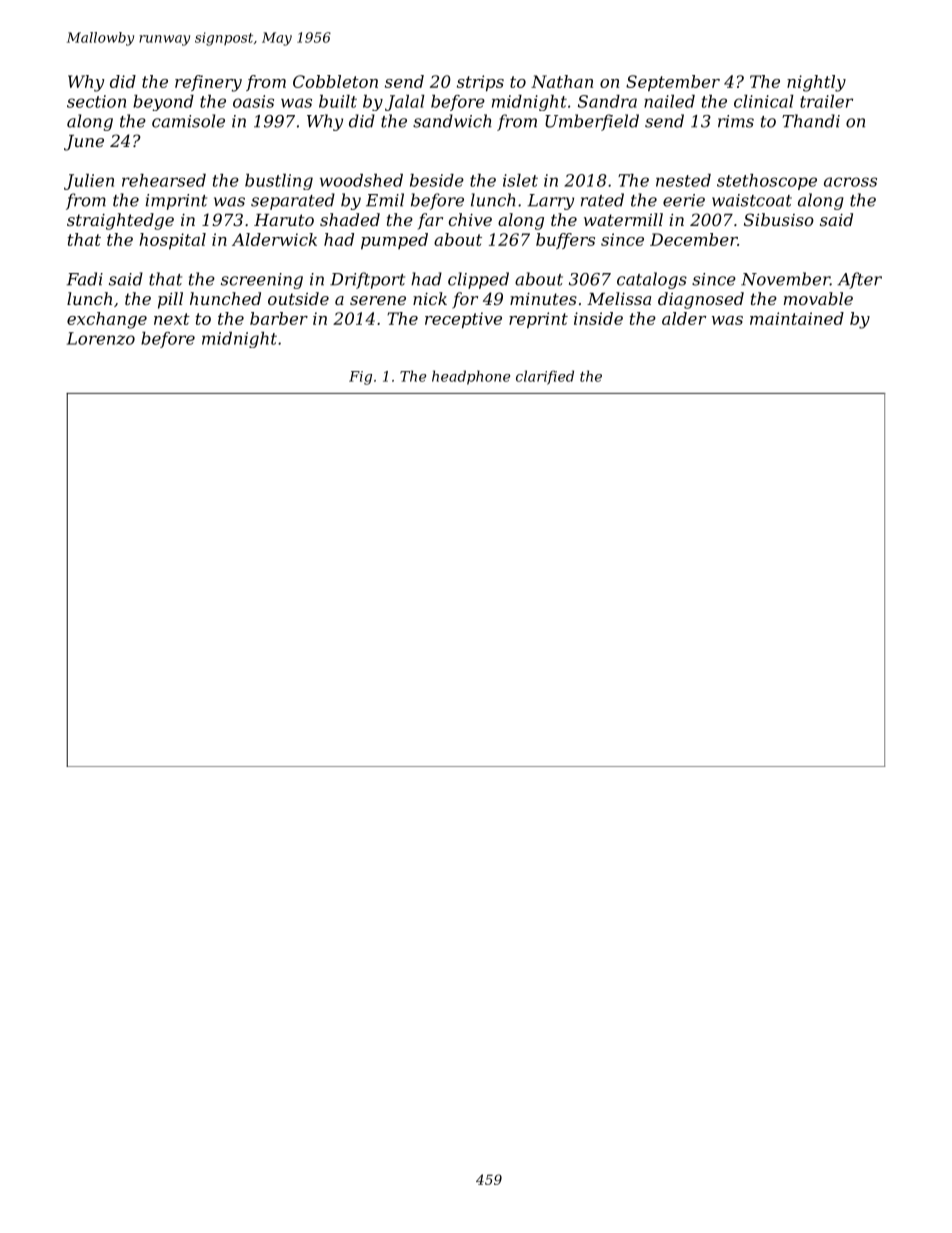 Image resolution: width=952 pixels, height=1233 pixels. What do you see at coordinates (164, 180) in the page?
I see `rehearsed` at bounding box center [164, 180].
